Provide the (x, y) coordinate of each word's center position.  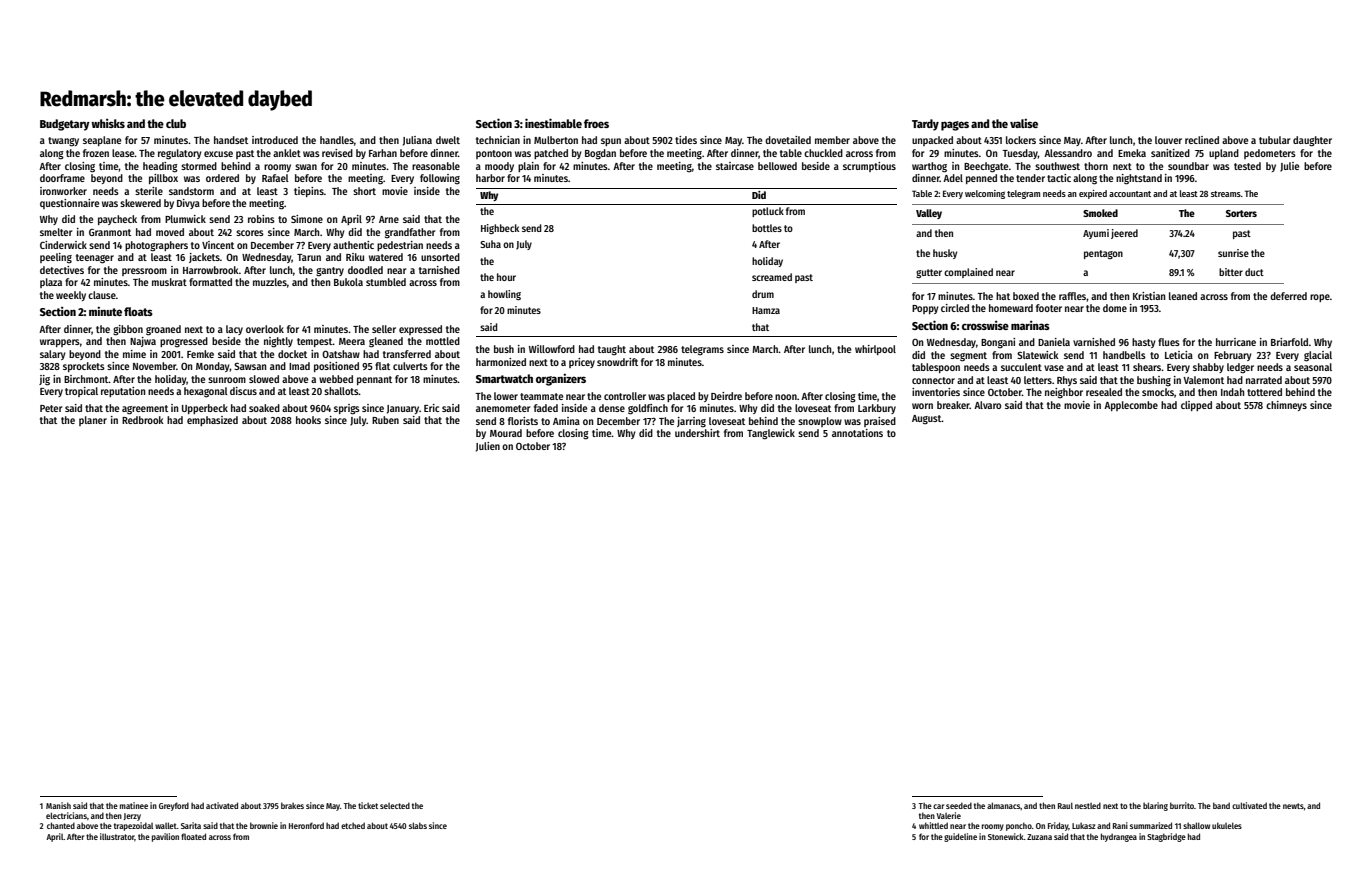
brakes (292, 805)
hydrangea (1119, 837)
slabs (418, 825)
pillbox (163, 179)
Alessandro (1068, 153)
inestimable (553, 123)
